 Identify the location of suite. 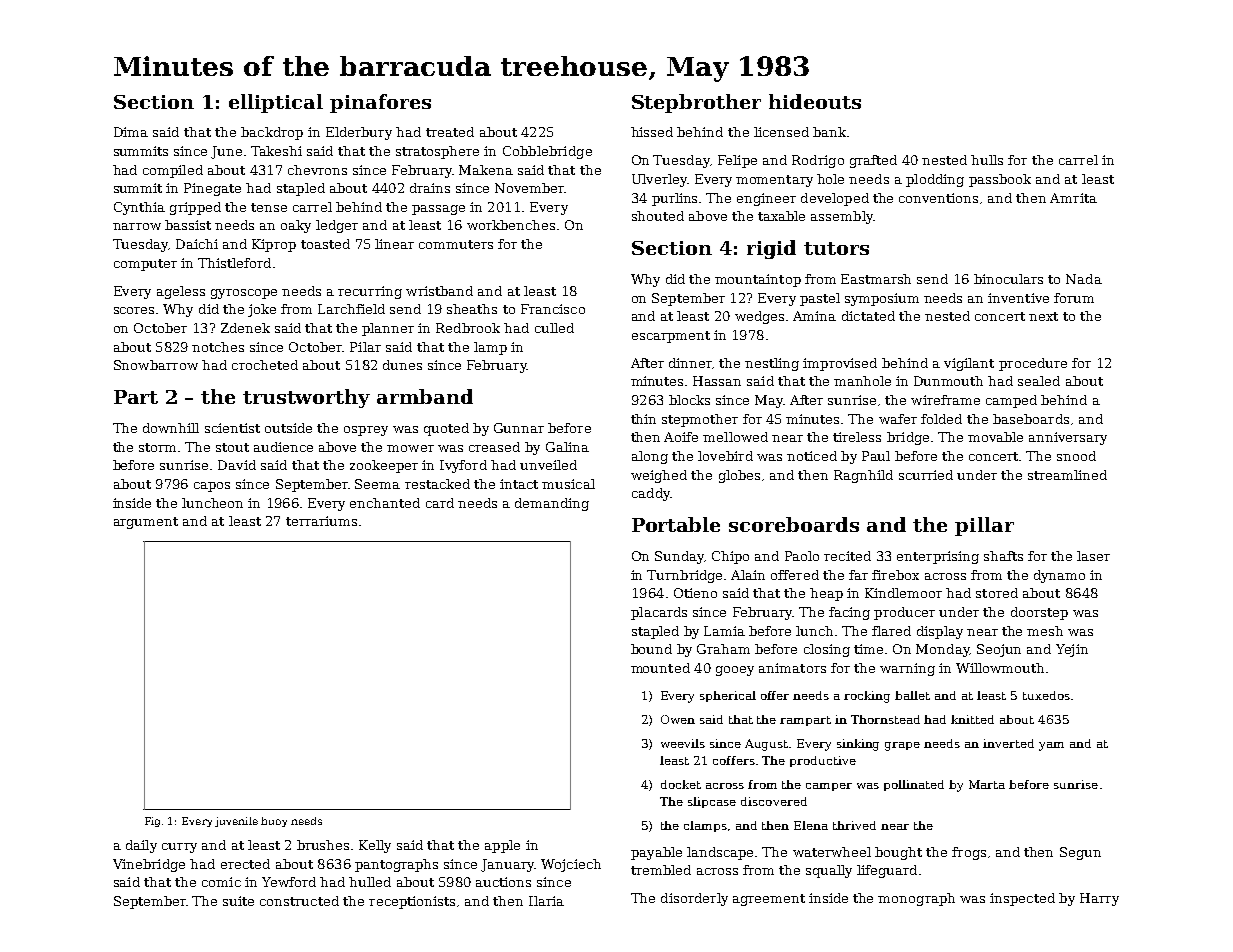
(238, 901).
